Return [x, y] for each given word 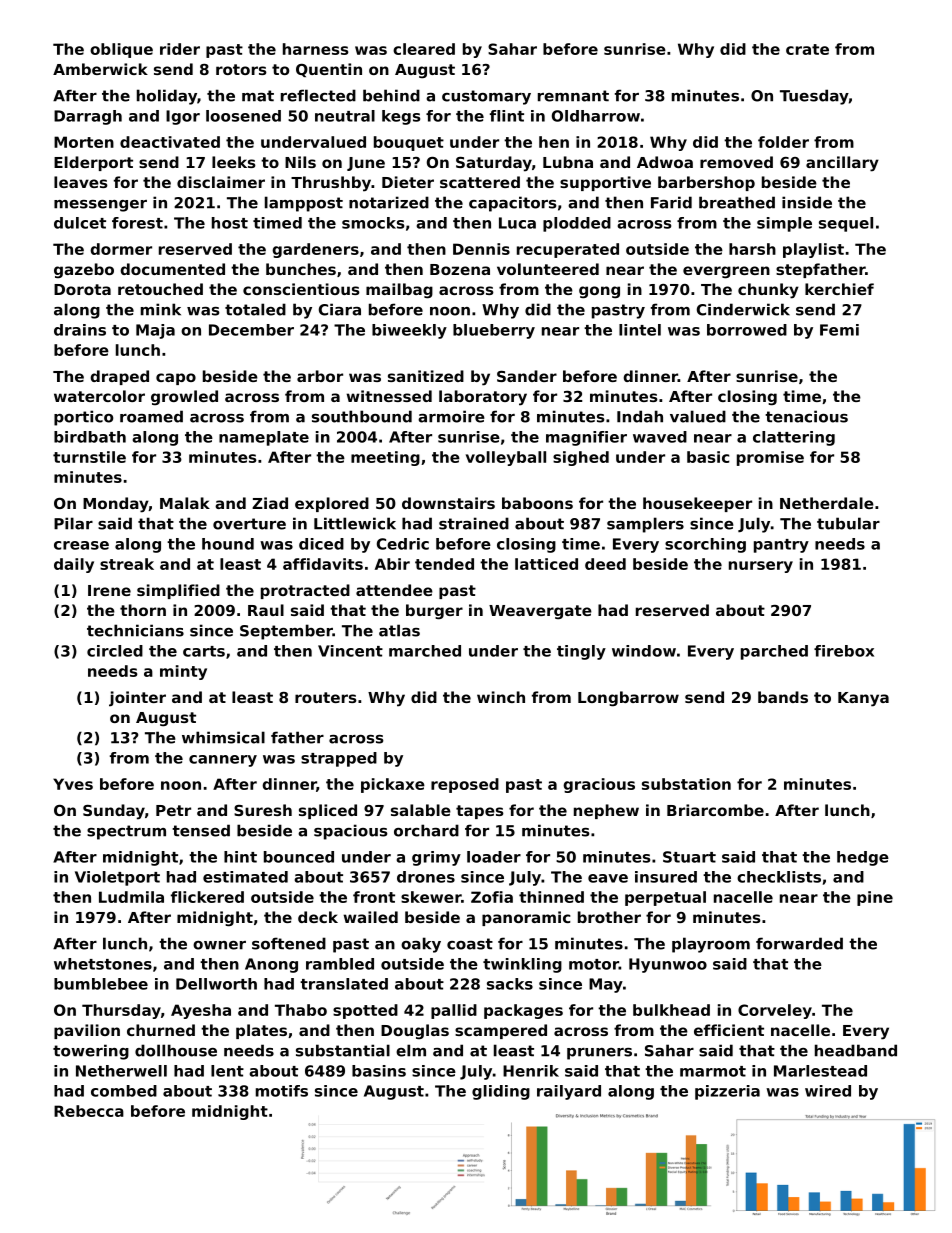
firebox [844, 651]
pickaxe [393, 785]
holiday [167, 97]
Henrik [531, 1071]
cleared [424, 49]
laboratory [483, 398]
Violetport [117, 878]
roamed [151, 416]
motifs [282, 1091]
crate [807, 49]
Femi [839, 330]
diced [321, 544]
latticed [546, 564]
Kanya [863, 699]
